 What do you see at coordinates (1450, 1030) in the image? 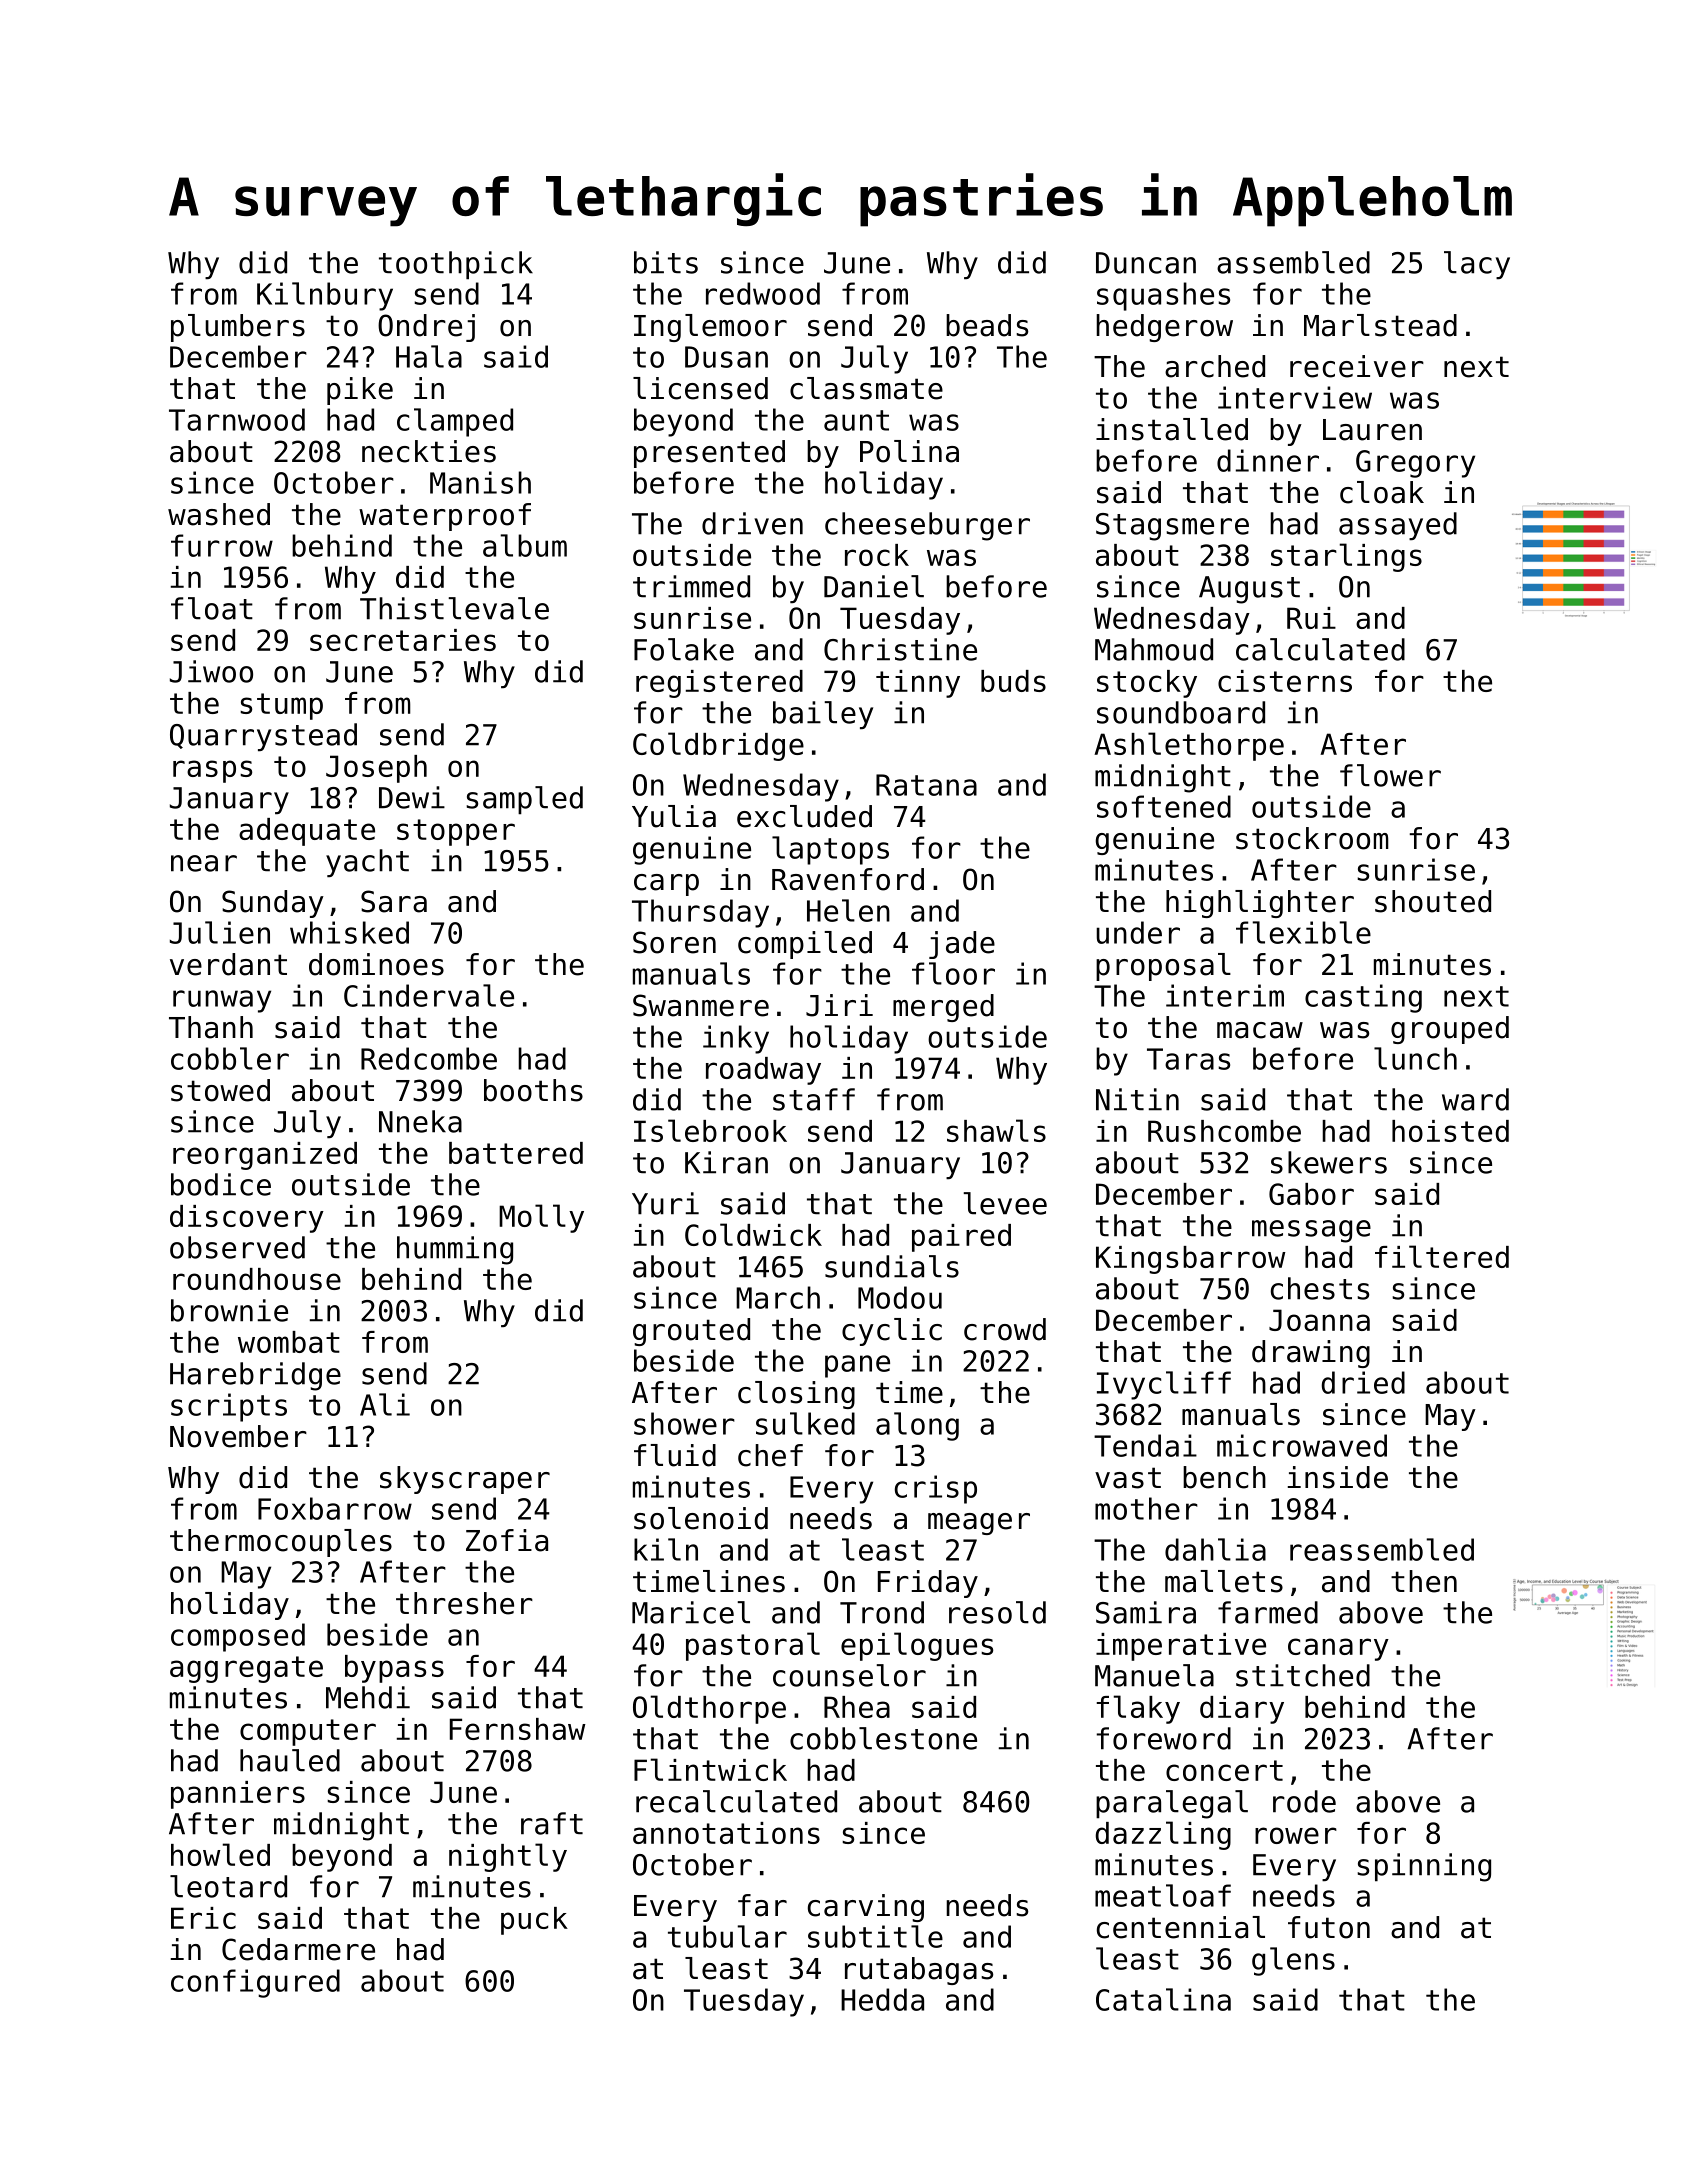
I see `grouped` at bounding box center [1450, 1030].
